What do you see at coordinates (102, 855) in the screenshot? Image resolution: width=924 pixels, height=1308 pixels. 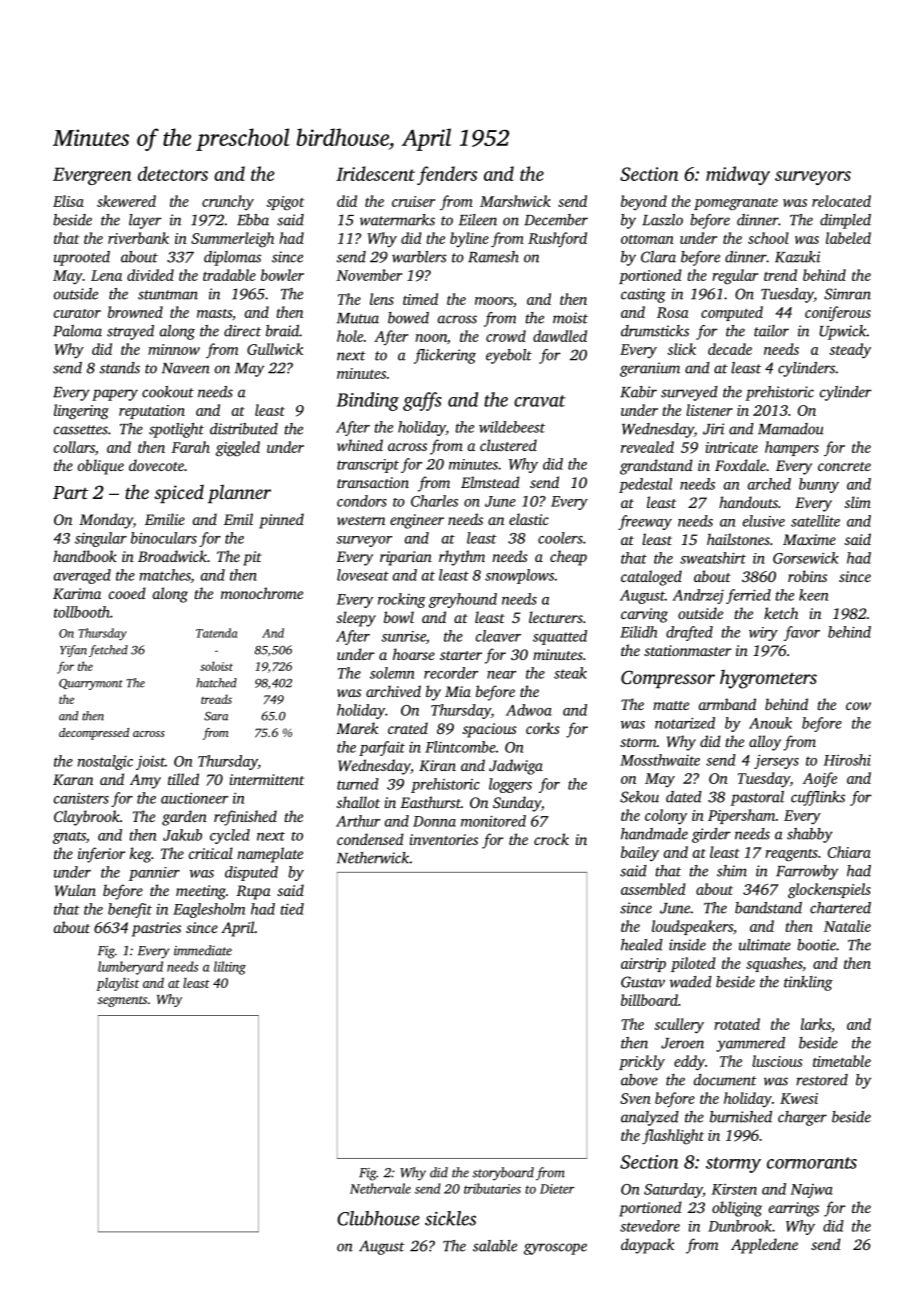 I see `inferior` at bounding box center [102, 855].
